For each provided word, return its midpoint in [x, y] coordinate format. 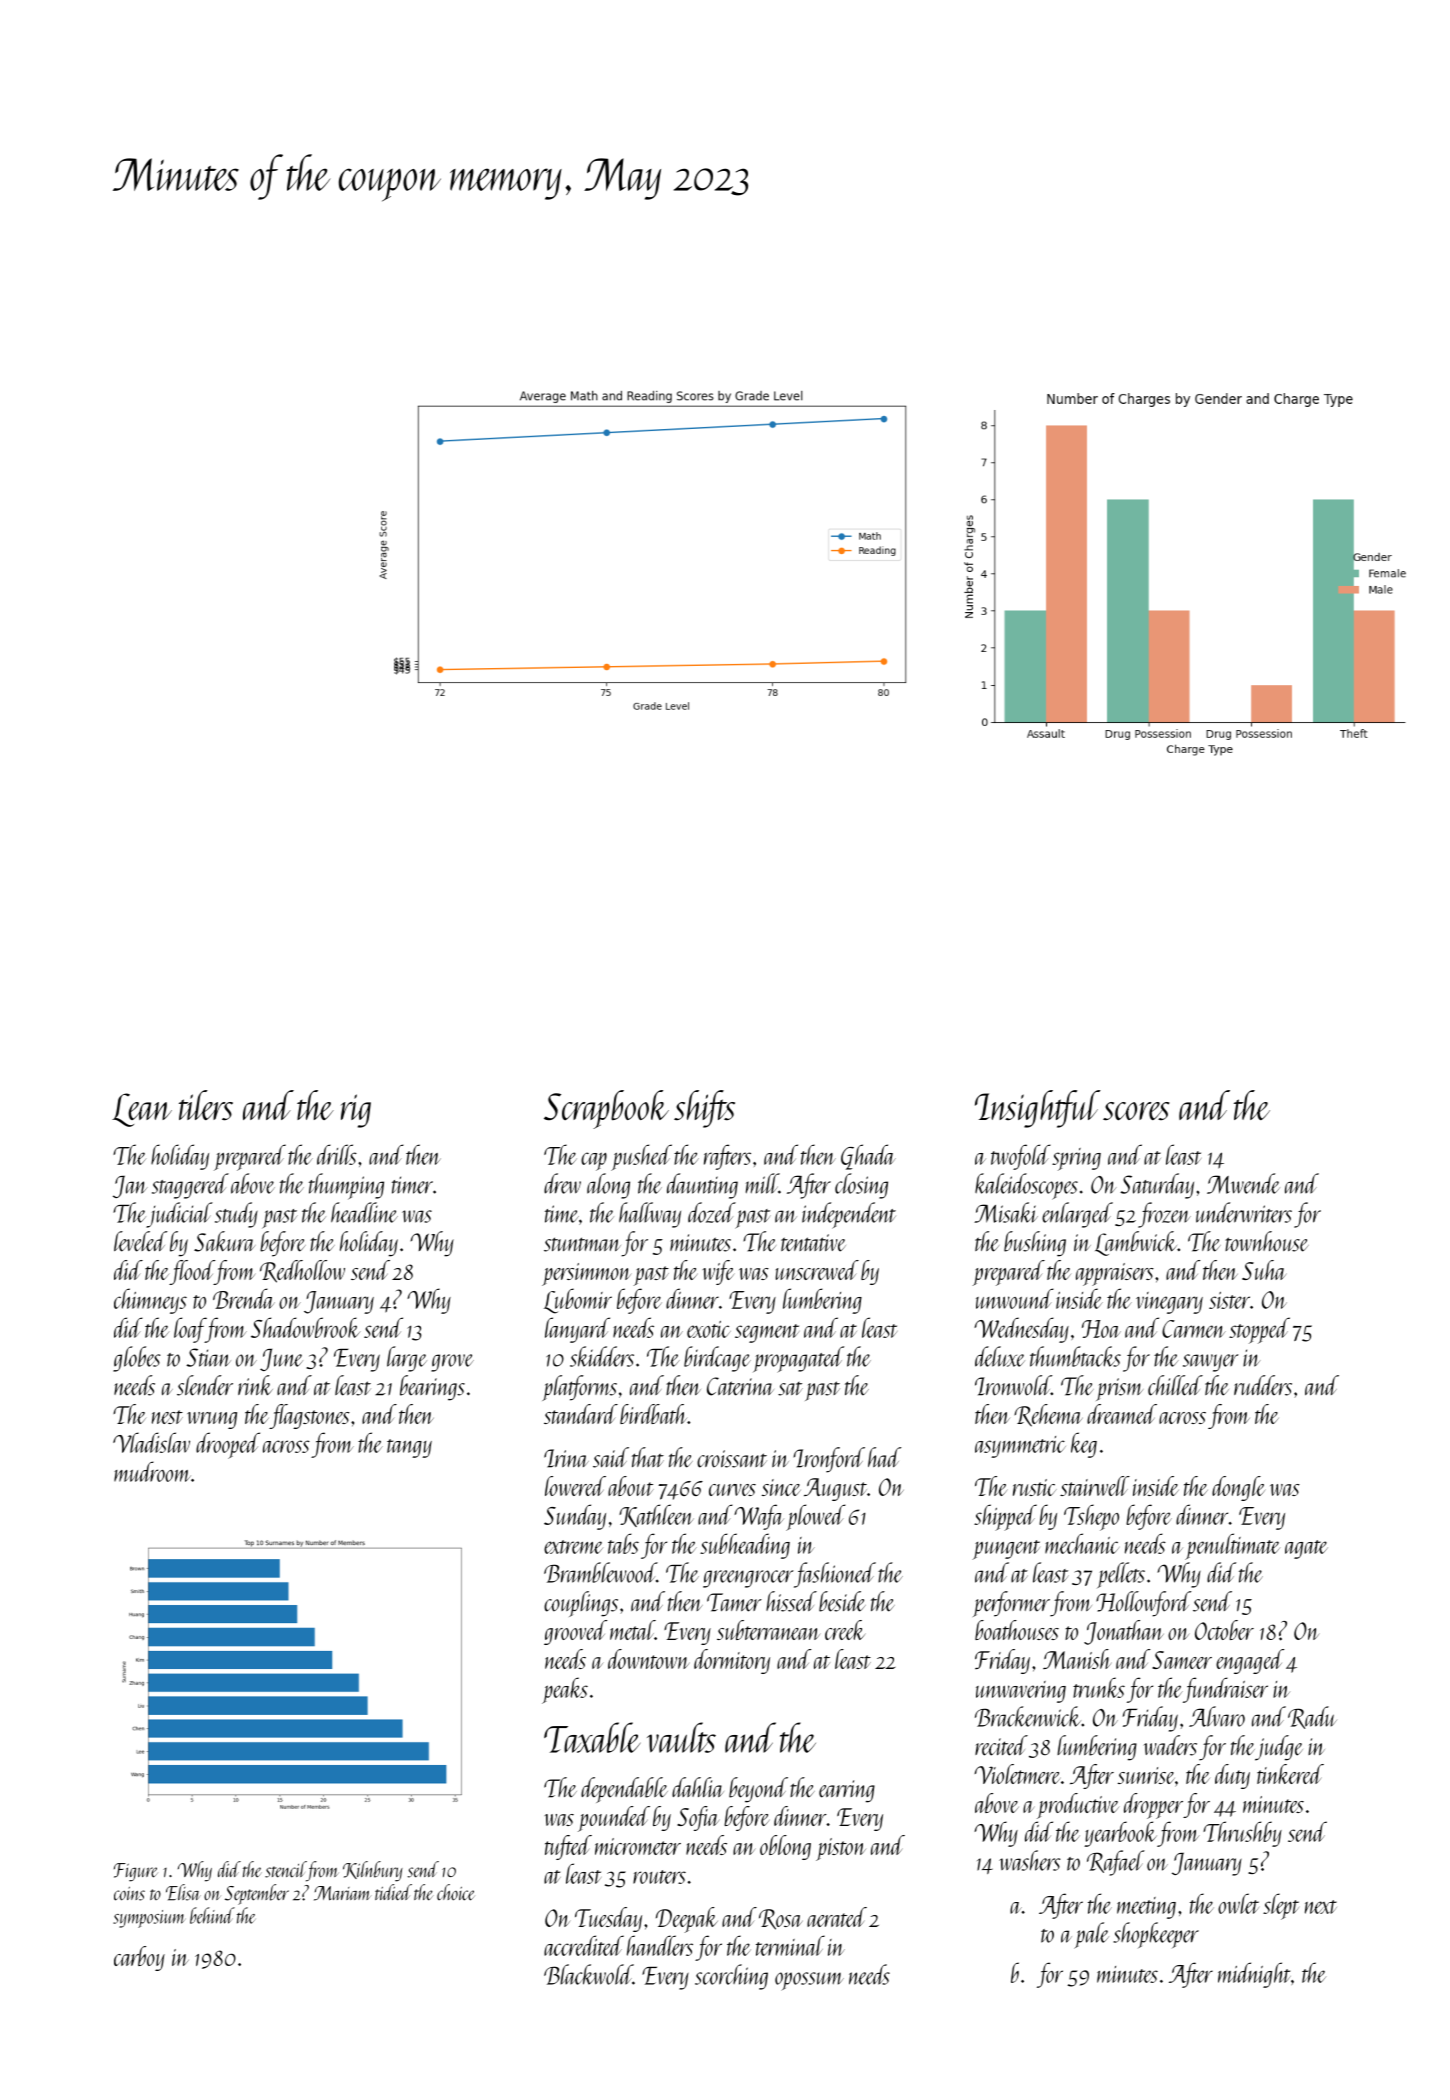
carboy [139, 1958]
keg [1084, 1445]
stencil [285, 1869]
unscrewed [817, 1270]
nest [167, 1417]
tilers [206, 1105]
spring [1076, 1159]
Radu [1312, 1717]
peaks [565, 1690]
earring [847, 1791]
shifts [704, 1109]
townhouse [1267, 1241]
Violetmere [1017, 1774]
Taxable [592, 1737]
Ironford [829, 1460]
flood [191, 1272]
